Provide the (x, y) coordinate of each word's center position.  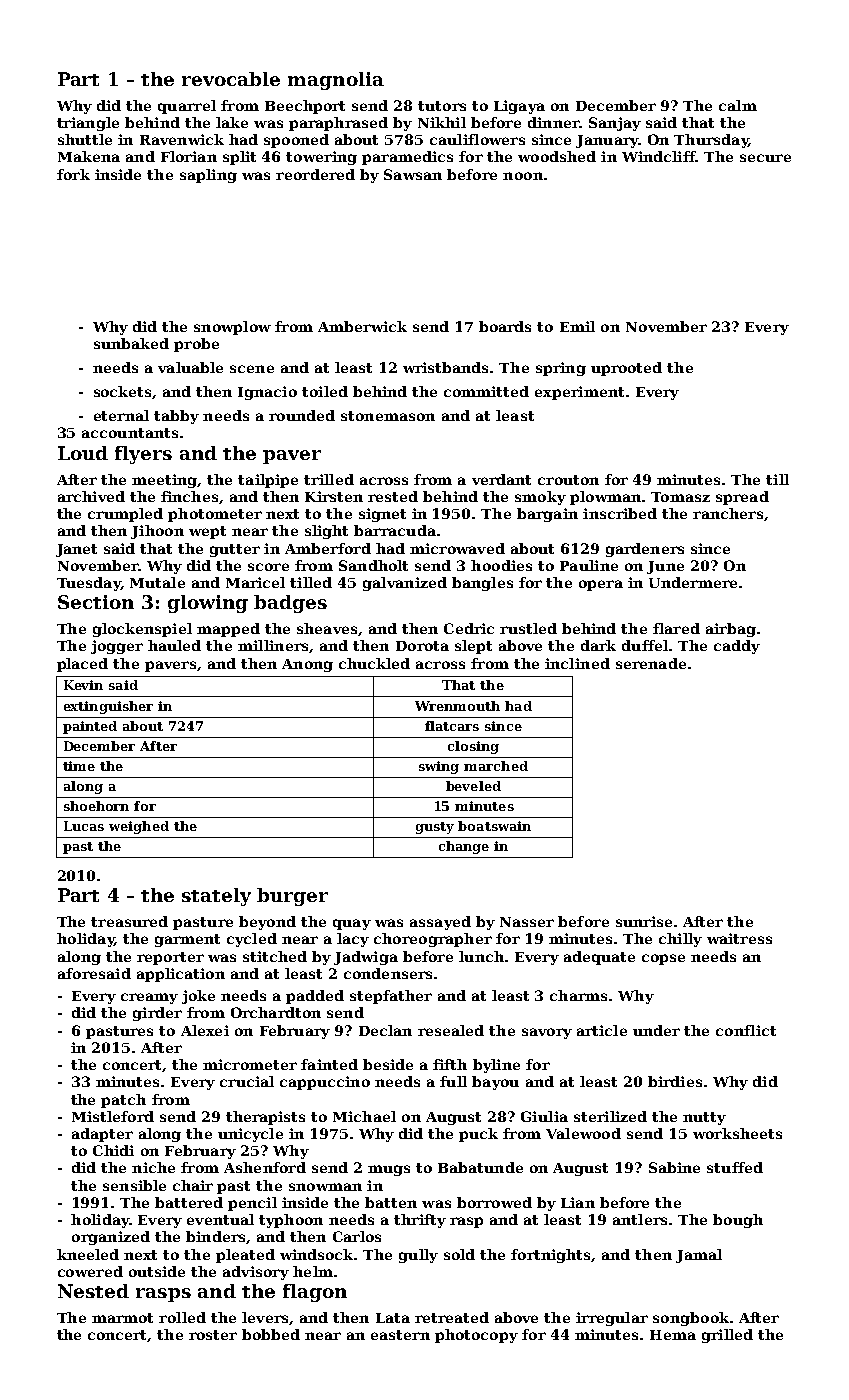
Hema (673, 1335)
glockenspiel (142, 630)
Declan (385, 1030)
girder (157, 1014)
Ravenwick (182, 139)
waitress (739, 938)
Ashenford (265, 1167)
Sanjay (615, 124)
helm (313, 1271)
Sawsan (413, 174)
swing (439, 767)
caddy (737, 647)
